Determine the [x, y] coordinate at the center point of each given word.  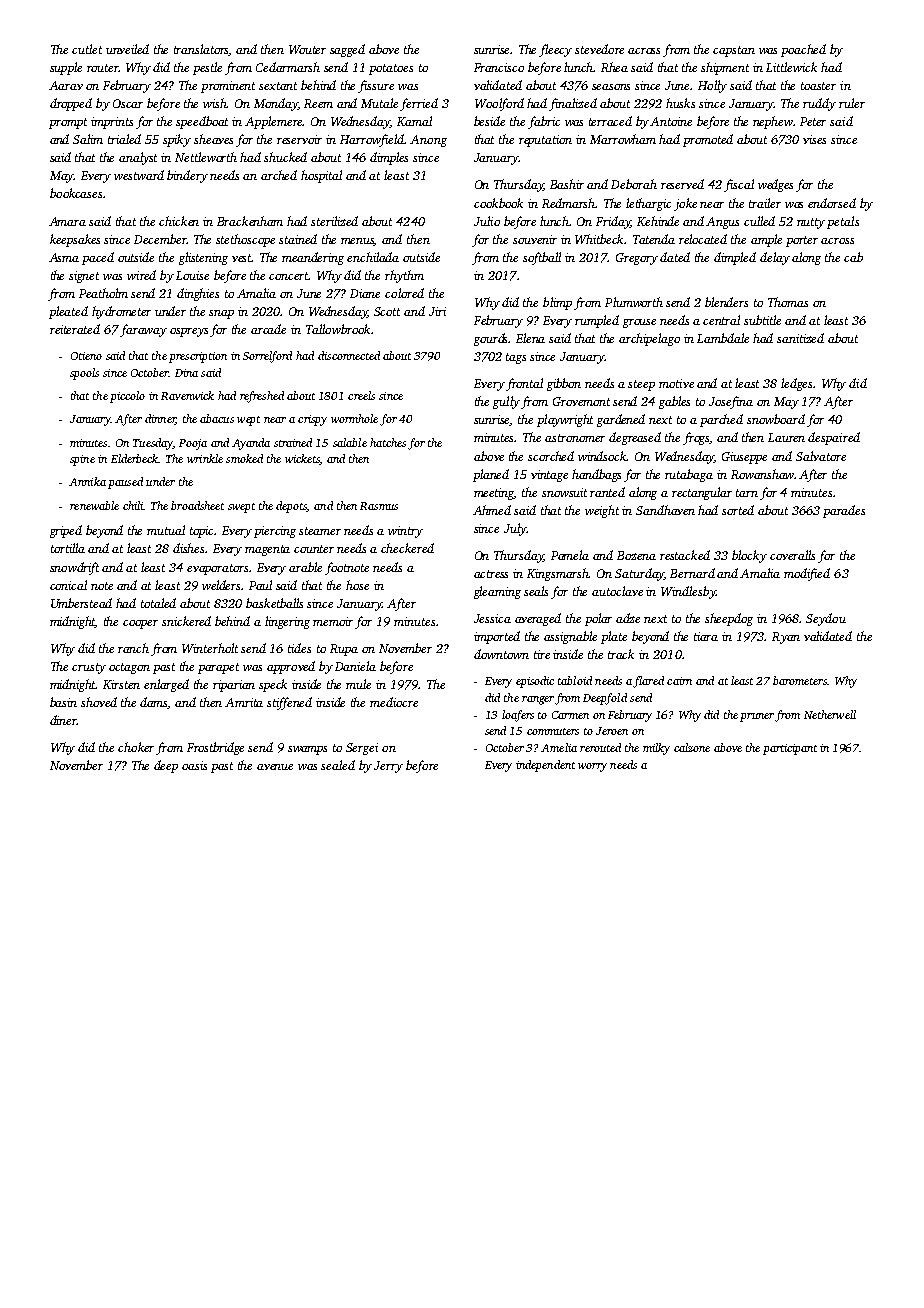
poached [803, 50]
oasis [194, 765]
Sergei [362, 749]
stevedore [599, 49]
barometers [800, 680]
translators [202, 50]
